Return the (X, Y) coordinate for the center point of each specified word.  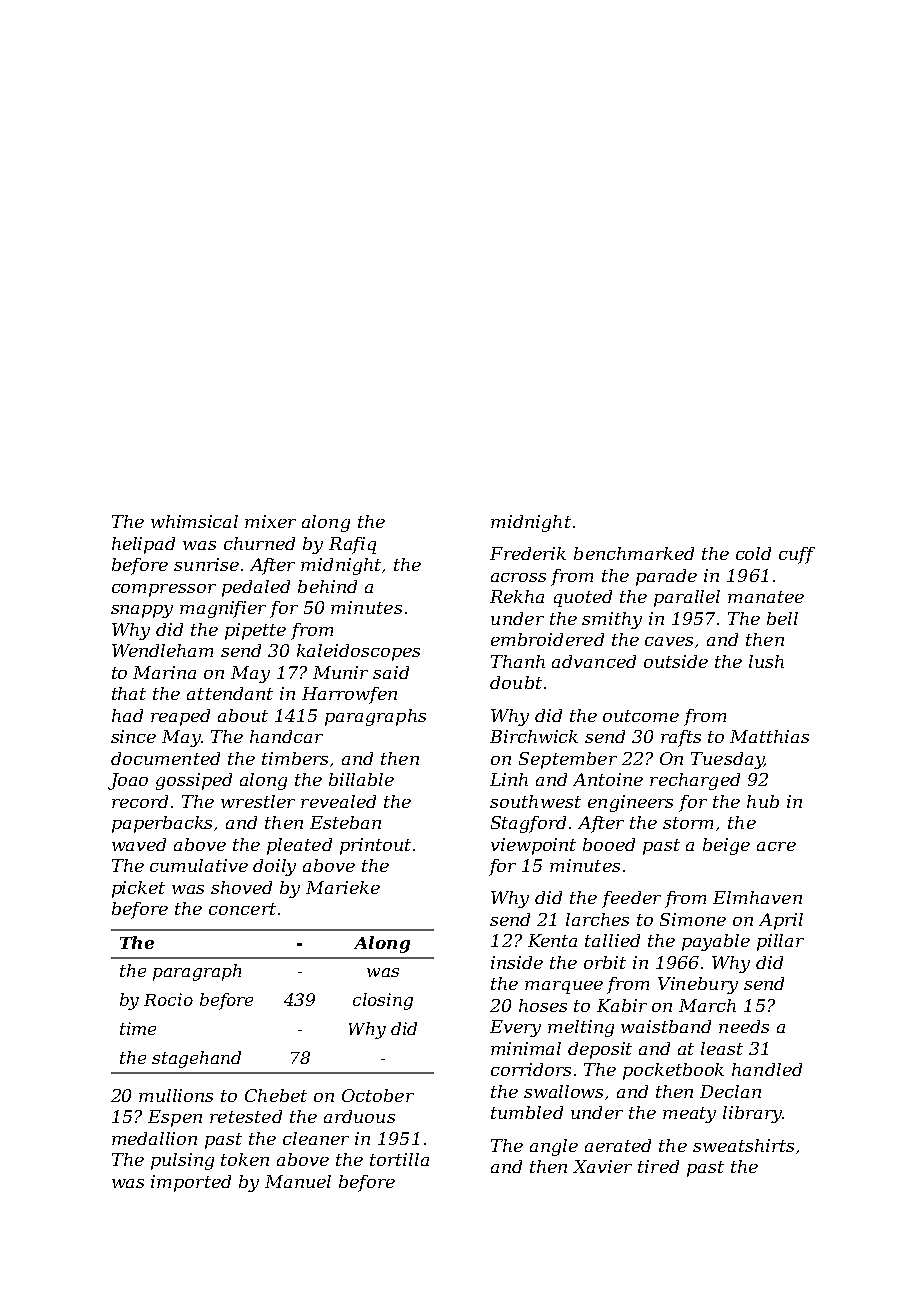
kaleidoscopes (358, 652)
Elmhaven (757, 897)
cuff (797, 555)
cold (753, 553)
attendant (230, 693)
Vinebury (698, 985)
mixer (270, 521)
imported (191, 1183)
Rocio (168, 999)
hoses (543, 1005)
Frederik (528, 553)
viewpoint (533, 846)
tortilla (399, 1159)
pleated (299, 846)
